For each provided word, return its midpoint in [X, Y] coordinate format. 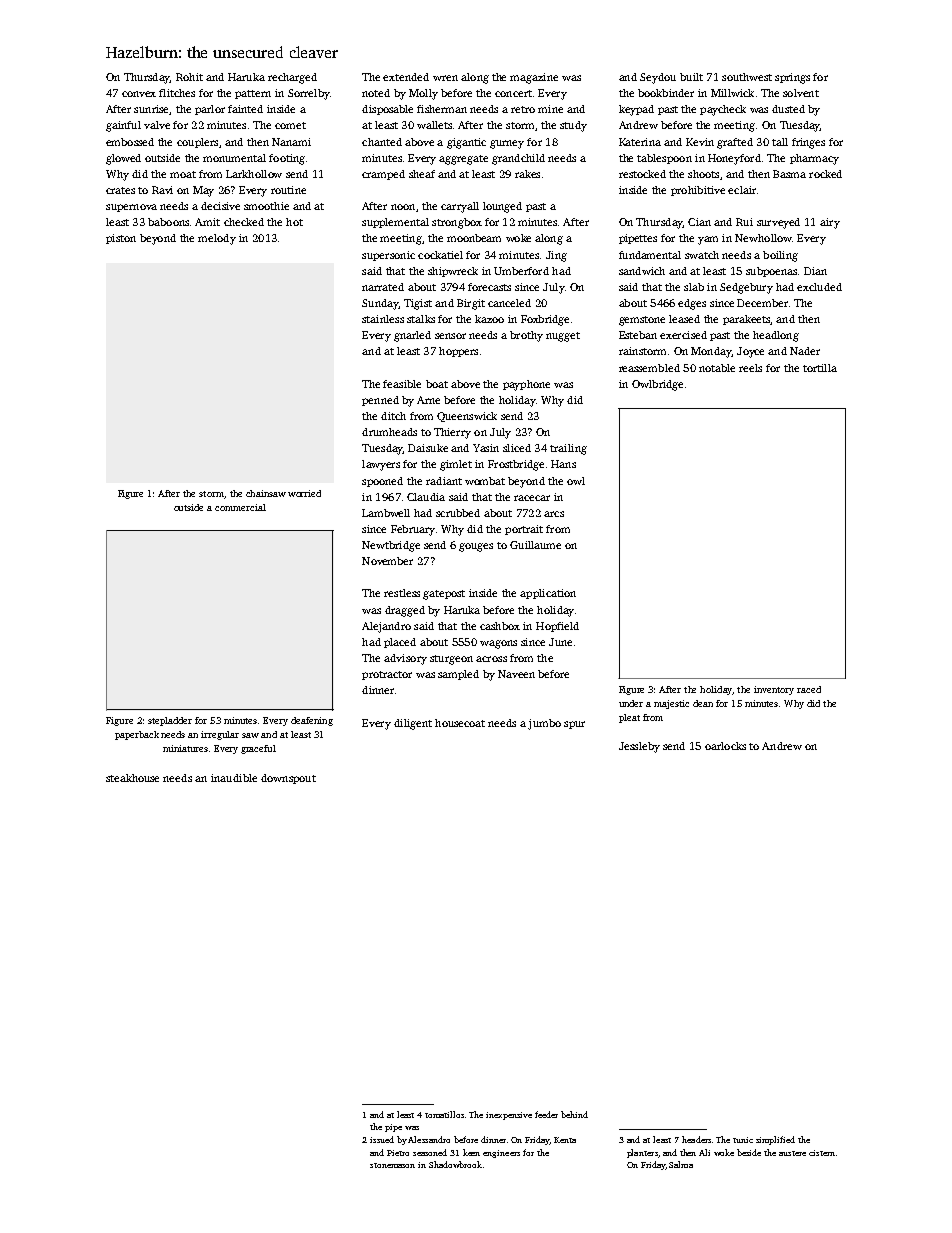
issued [382, 1139]
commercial [240, 507]
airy [830, 223]
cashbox [500, 626]
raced [809, 689]
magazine [534, 78]
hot [294, 222]
